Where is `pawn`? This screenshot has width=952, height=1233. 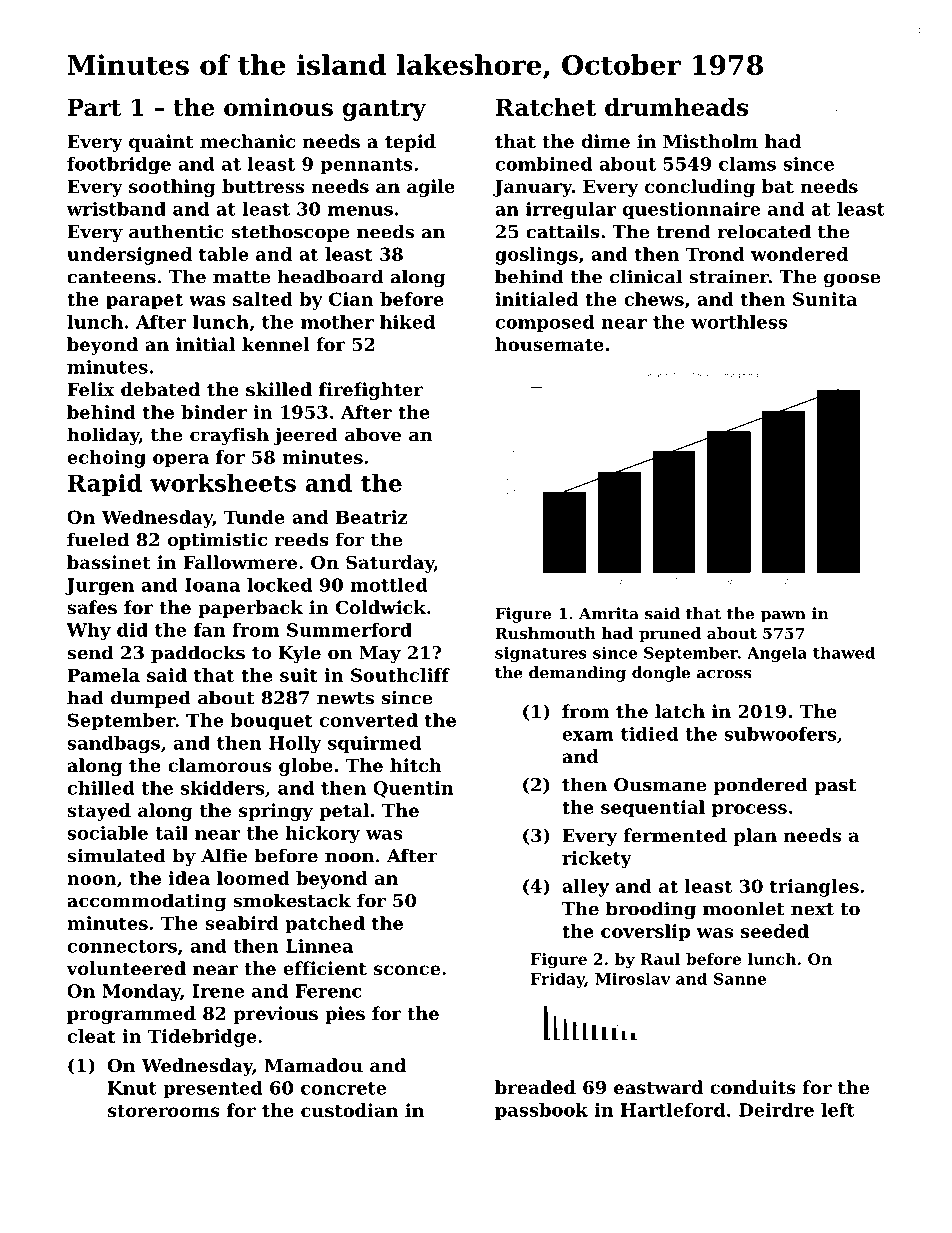
pawn is located at coordinates (783, 617).
